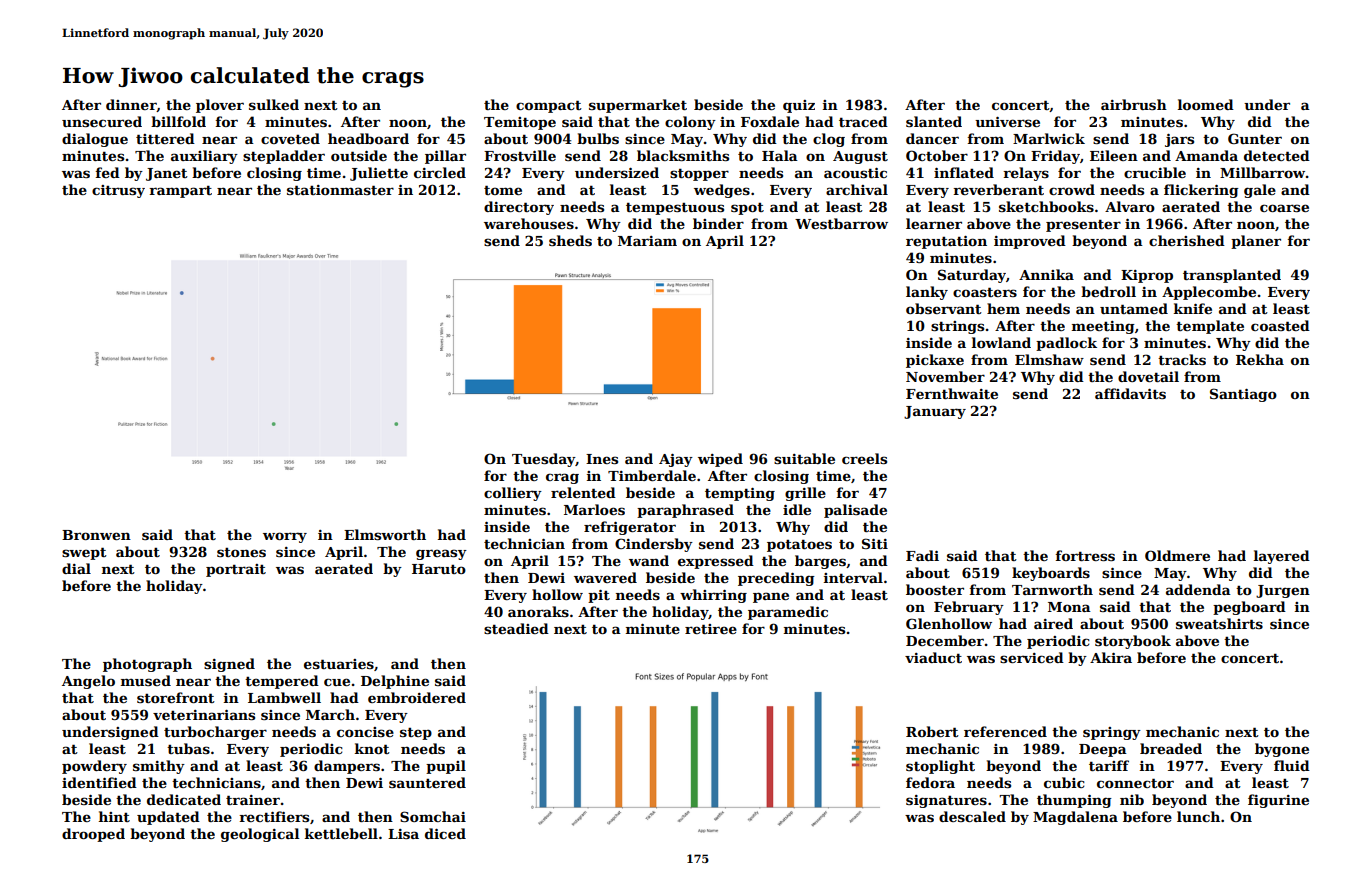  I want to click on headboard, so click(368, 138).
